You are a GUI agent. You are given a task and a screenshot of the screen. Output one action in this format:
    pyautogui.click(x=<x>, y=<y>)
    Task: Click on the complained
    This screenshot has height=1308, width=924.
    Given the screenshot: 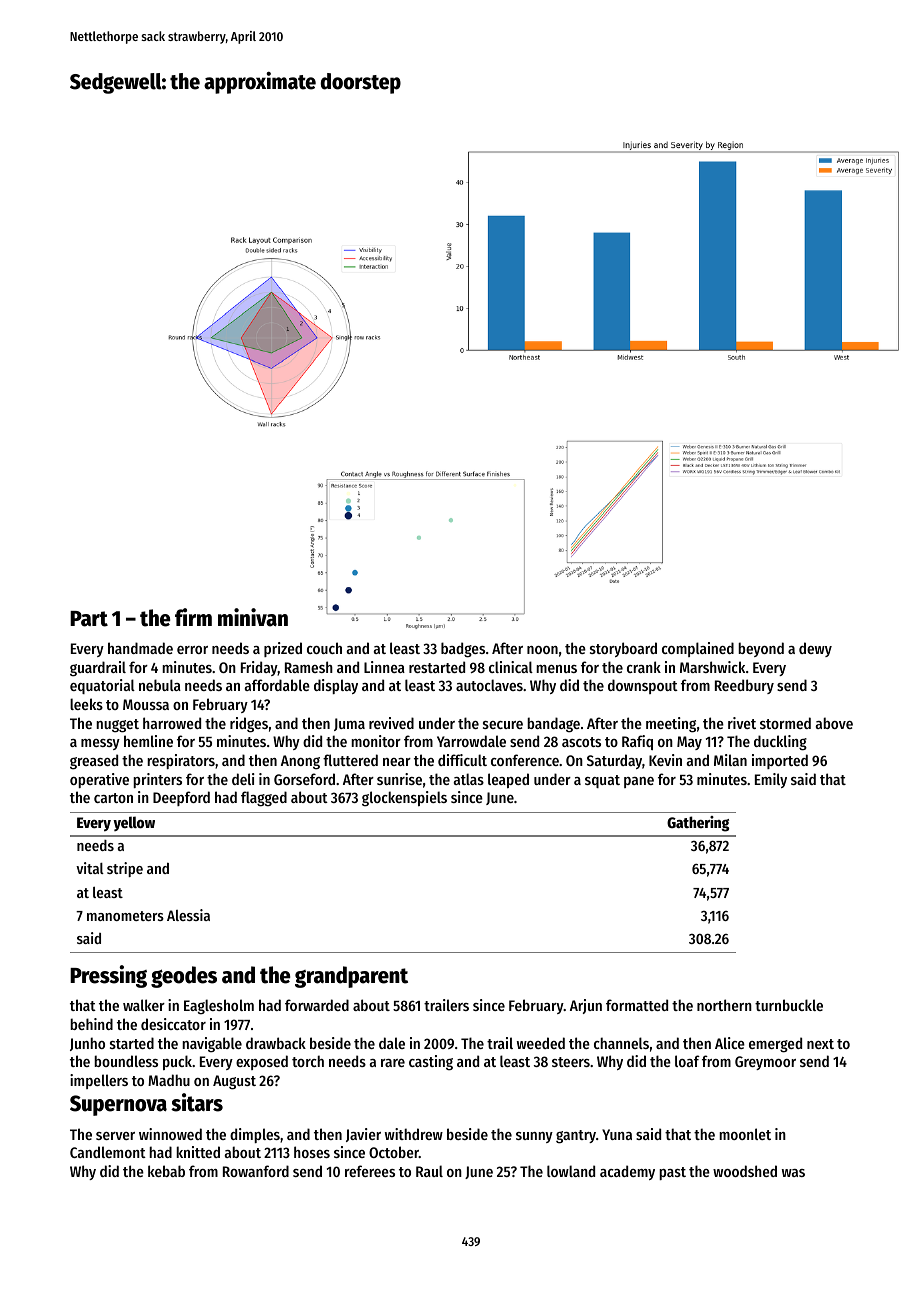 What is the action you would take?
    pyautogui.click(x=698, y=649)
